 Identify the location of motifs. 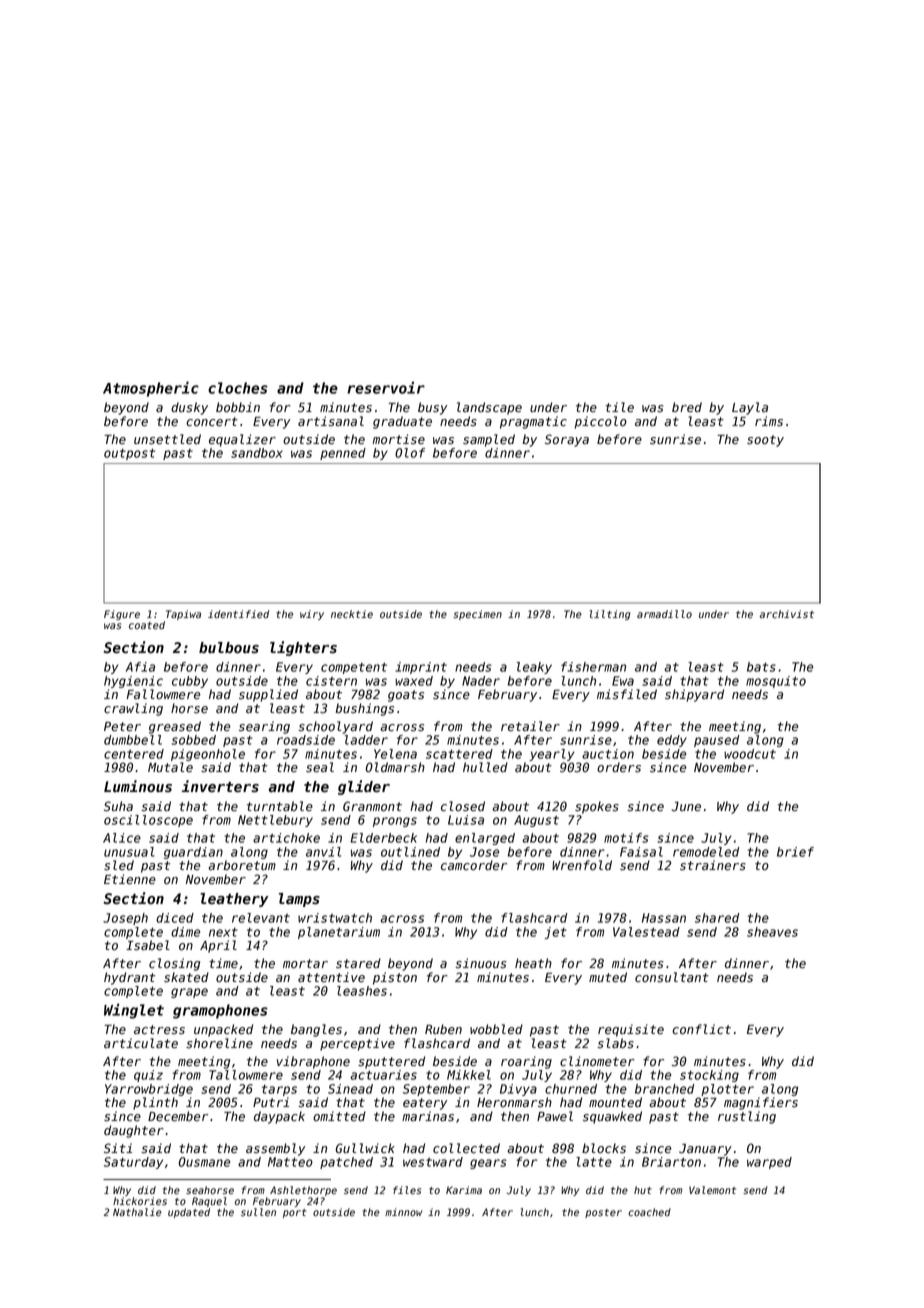
(626, 838).
